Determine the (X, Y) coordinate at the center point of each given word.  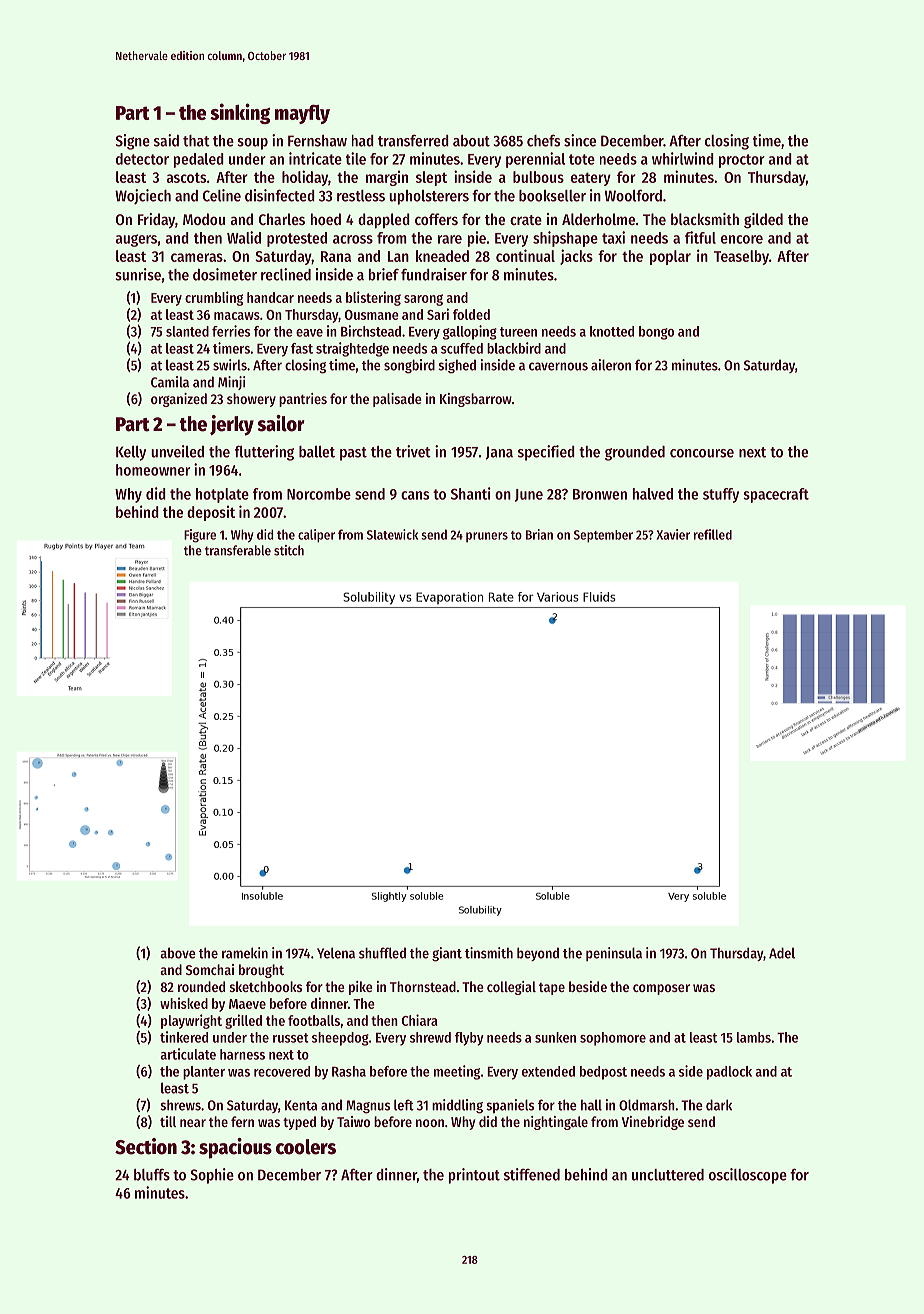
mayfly (302, 114)
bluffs (152, 1174)
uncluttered (668, 1175)
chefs (543, 141)
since (580, 140)
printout (474, 1176)
